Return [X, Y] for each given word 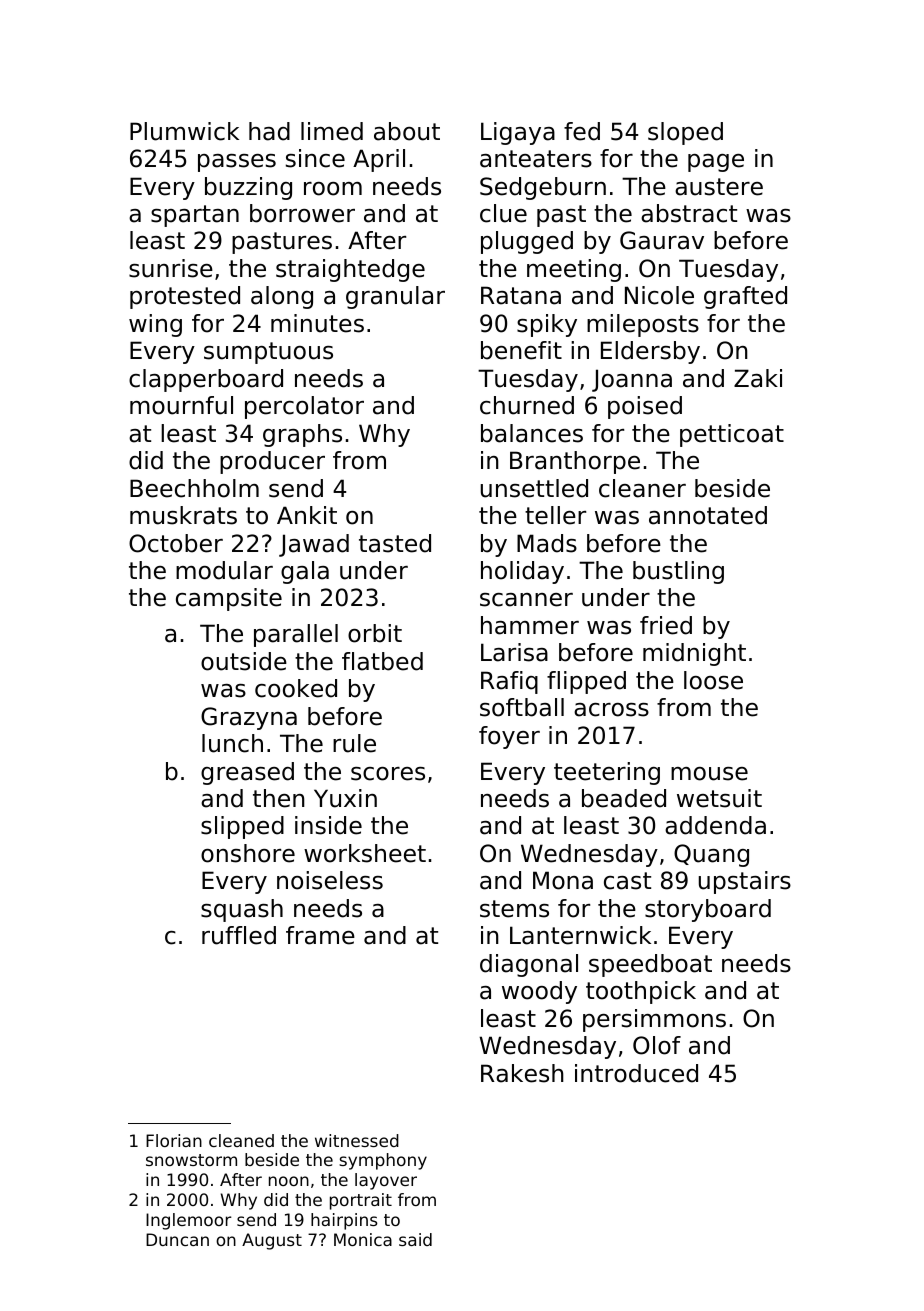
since [315, 158]
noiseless [330, 880]
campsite [229, 599]
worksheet [365, 853]
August [272, 1241]
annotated [708, 515]
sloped [685, 133]
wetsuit [719, 798]
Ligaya [518, 133]
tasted [395, 543]
